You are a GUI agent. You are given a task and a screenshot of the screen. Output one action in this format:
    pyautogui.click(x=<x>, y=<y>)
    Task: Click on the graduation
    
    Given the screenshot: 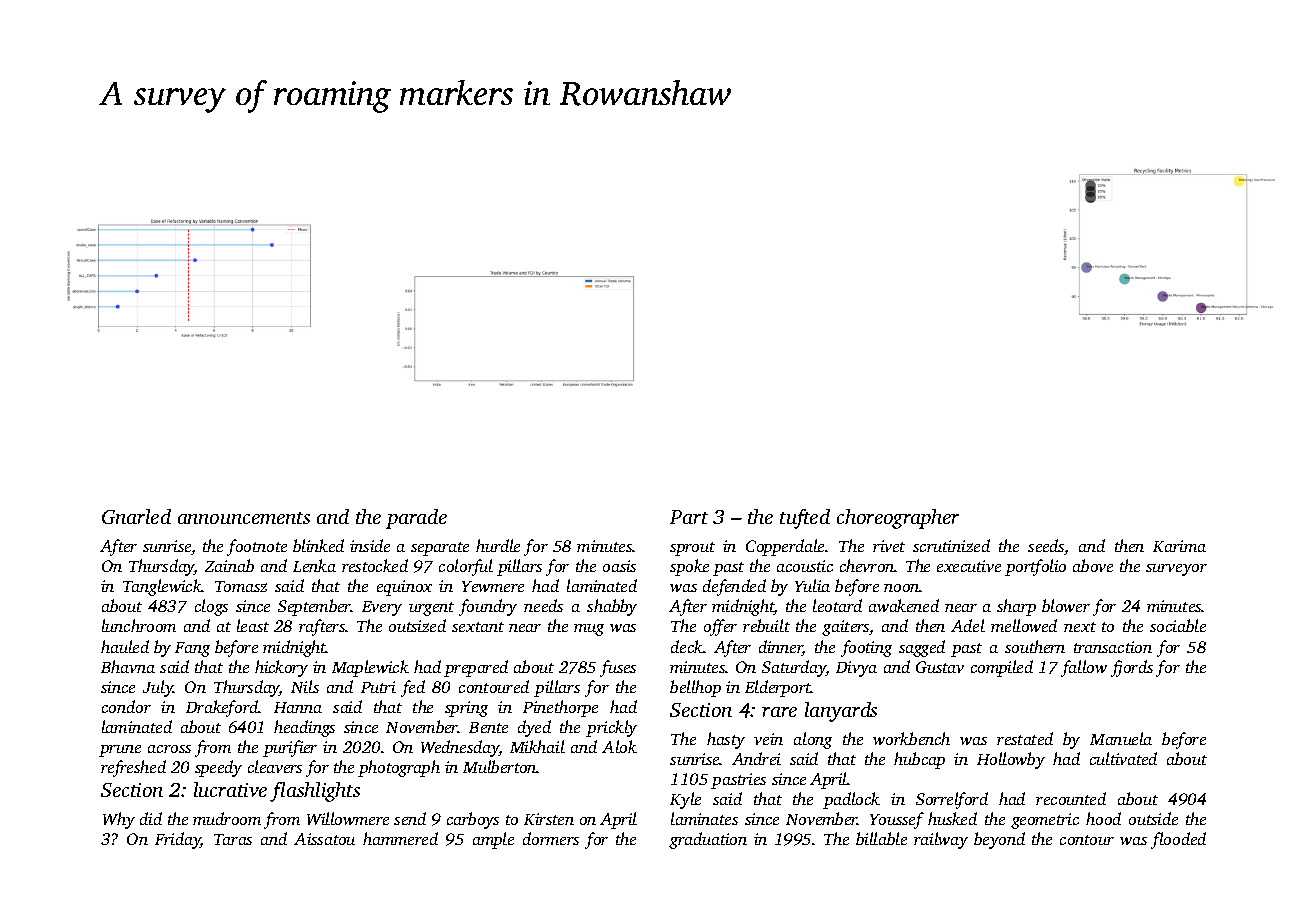 What is the action you would take?
    pyautogui.click(x=708, y=840)
